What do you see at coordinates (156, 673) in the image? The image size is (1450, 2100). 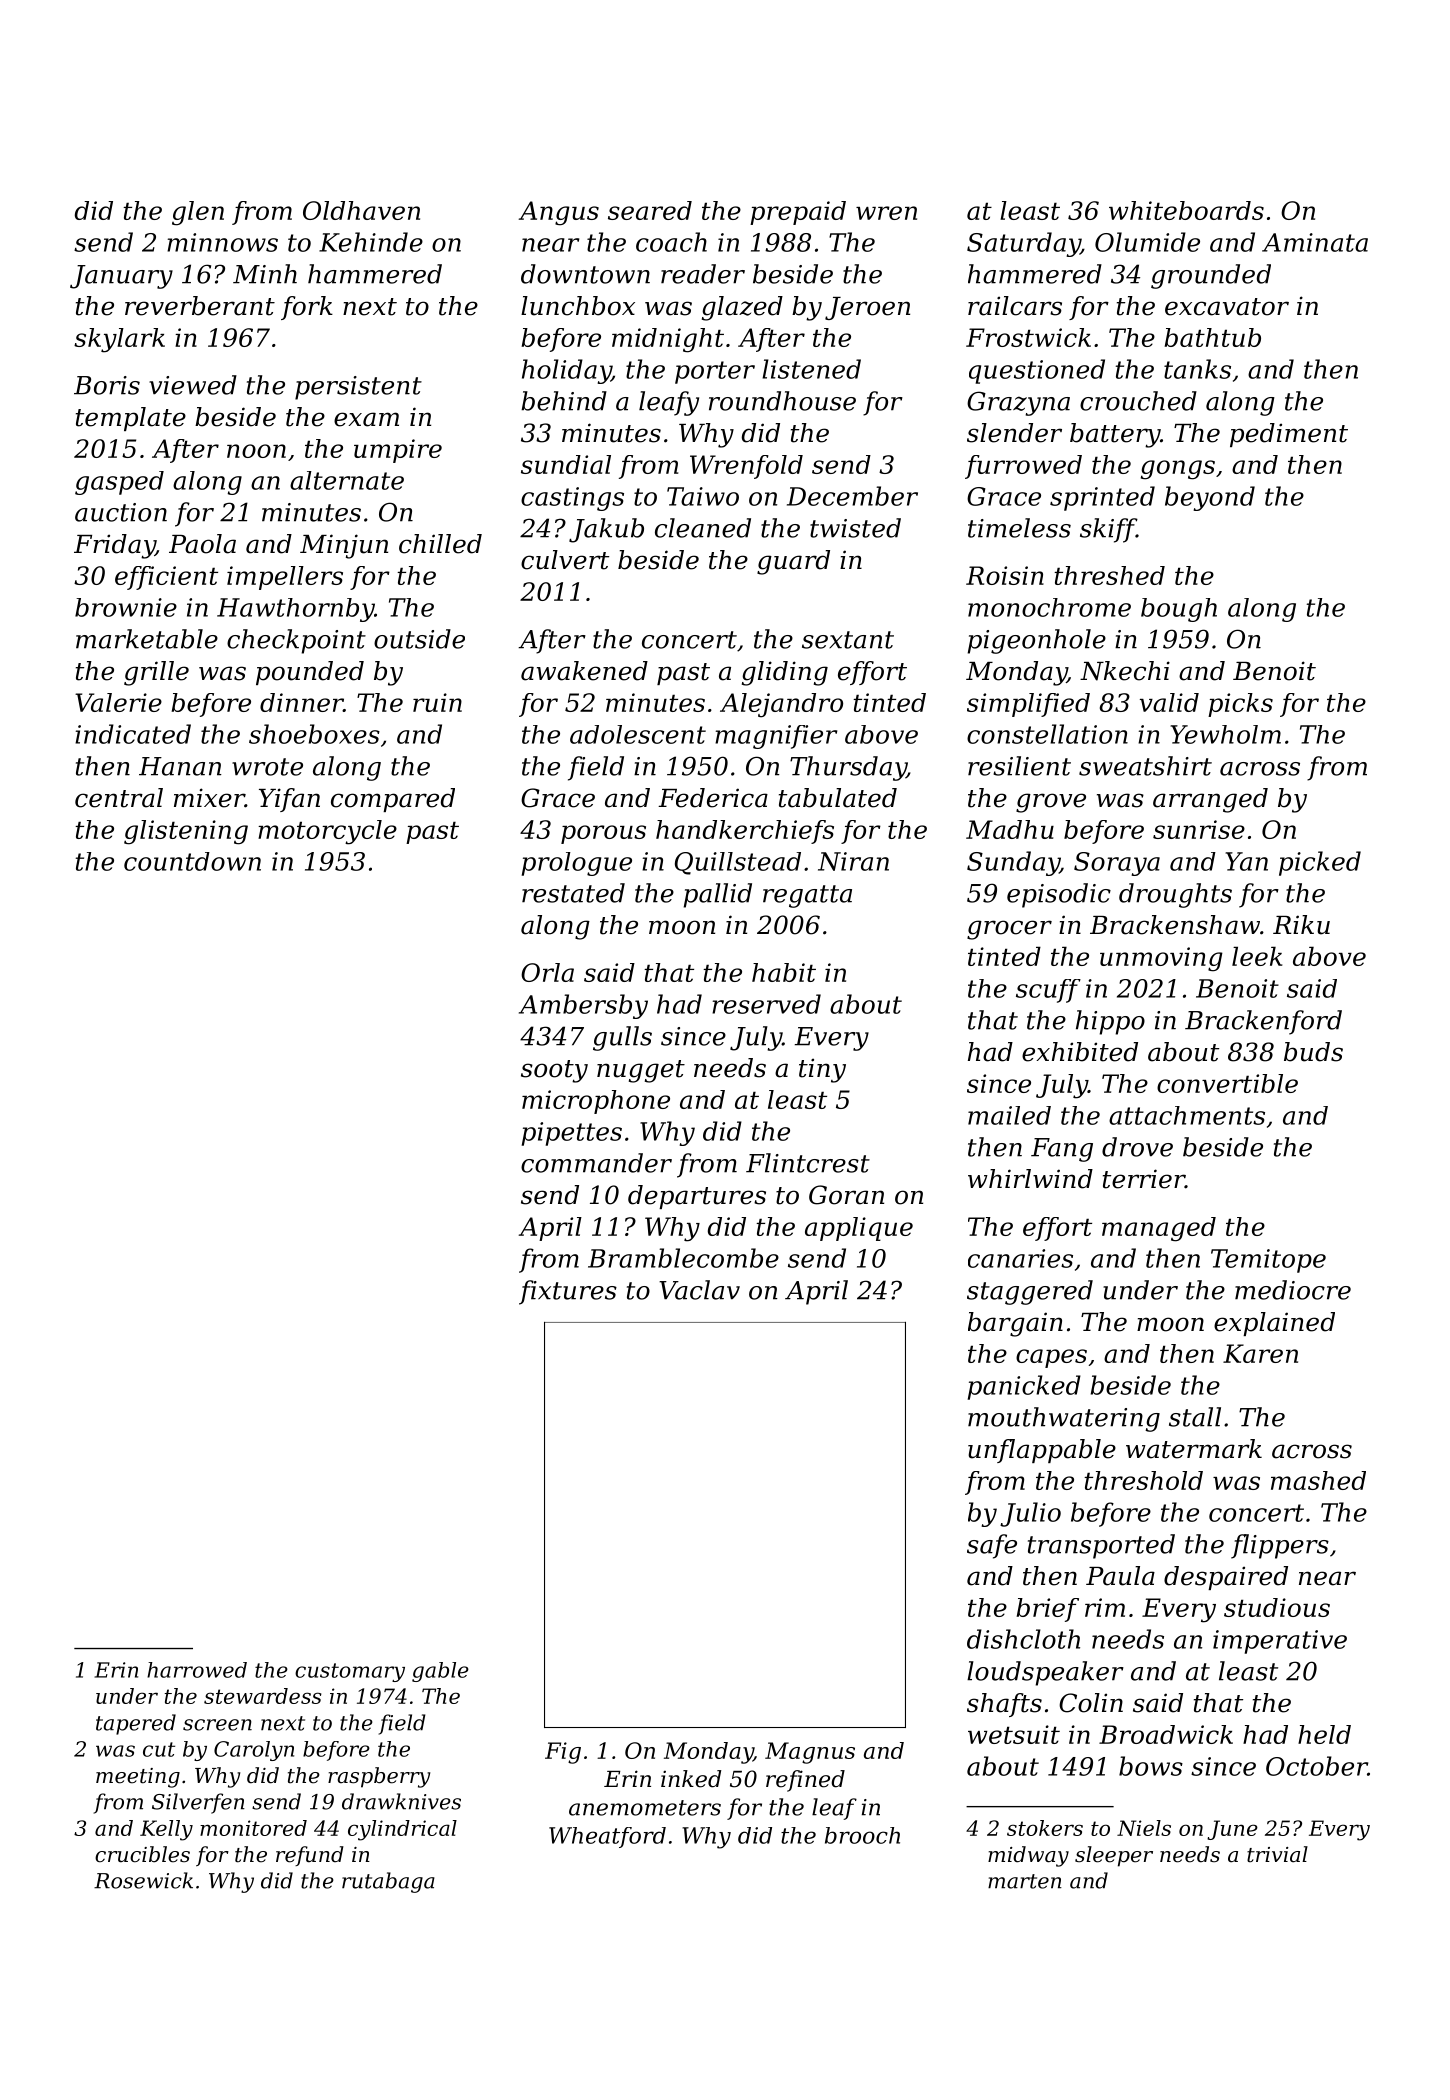 I see `grille` at bounding box center [156, 673].
